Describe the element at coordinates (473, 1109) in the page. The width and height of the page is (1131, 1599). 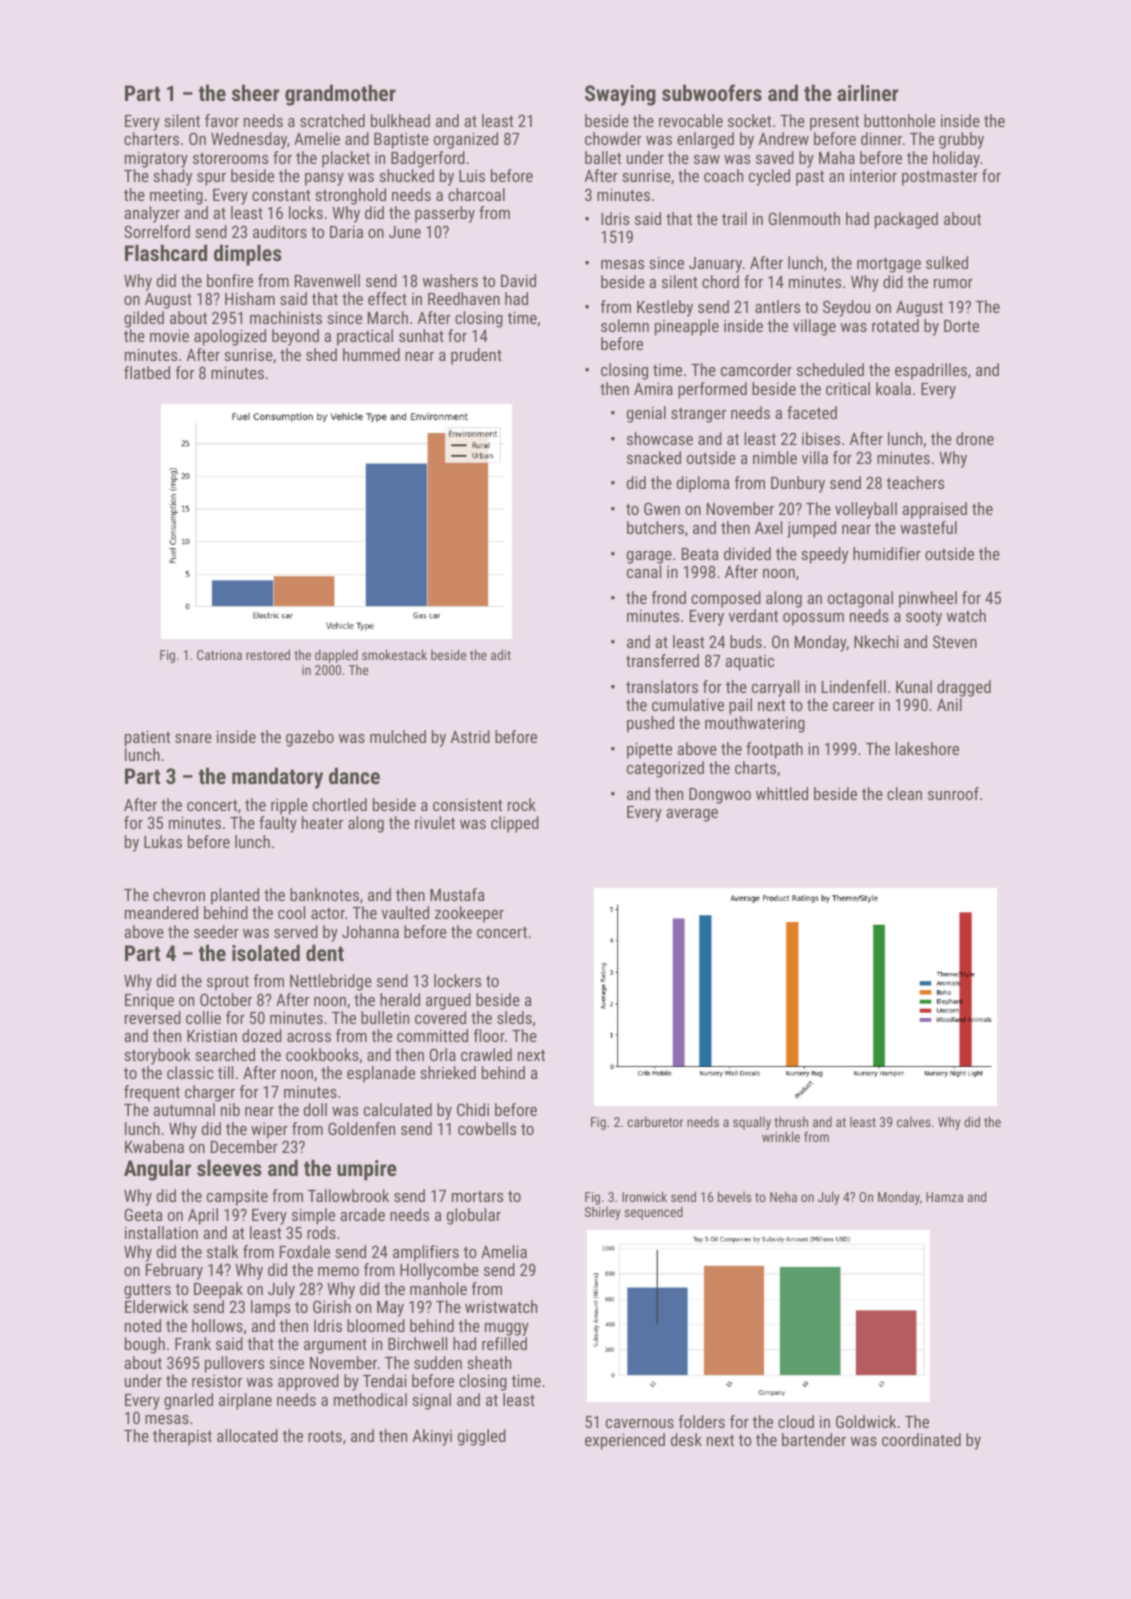
I see `Chidi` at that location.
